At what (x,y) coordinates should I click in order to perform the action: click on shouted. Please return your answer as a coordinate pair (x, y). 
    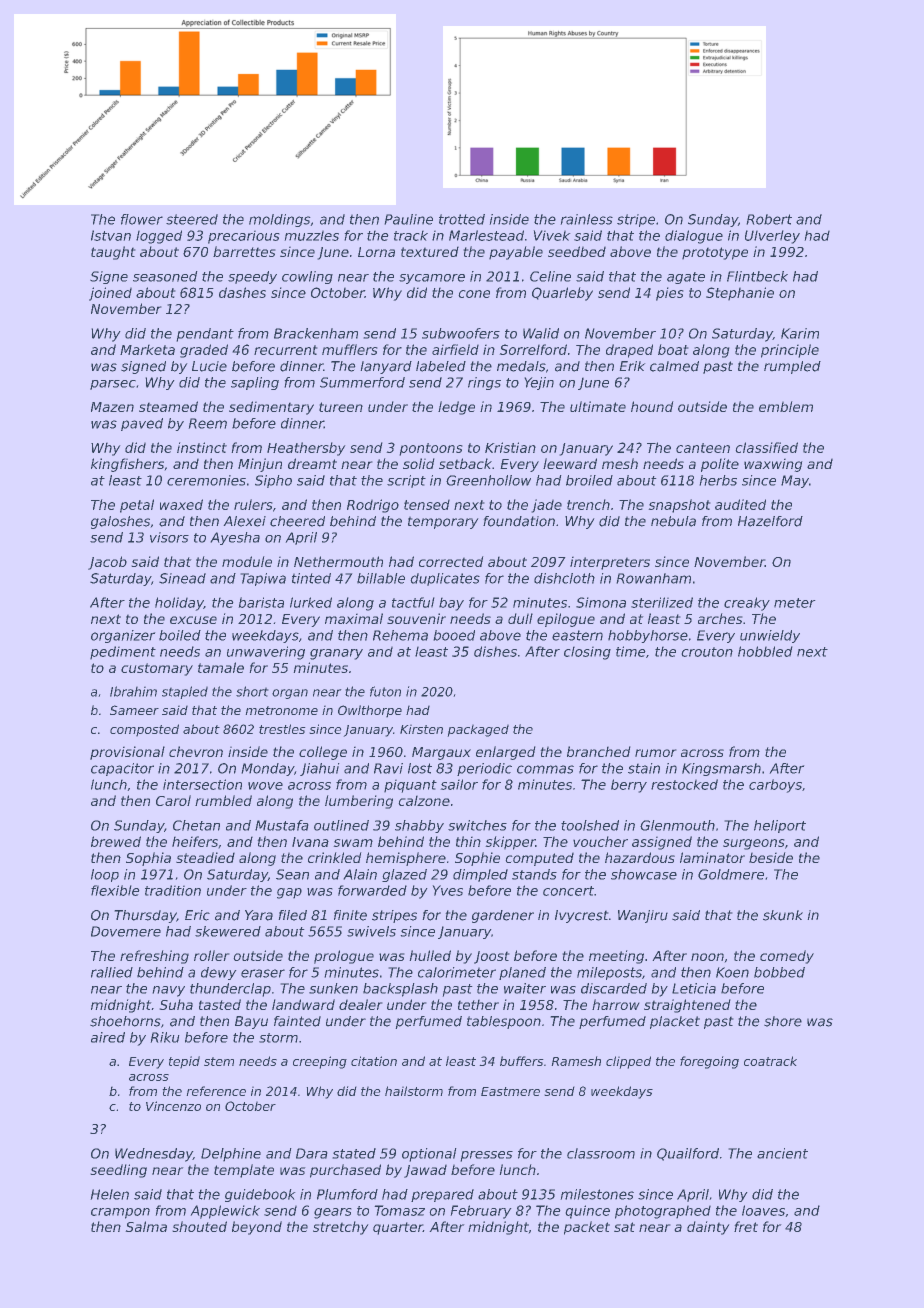
    Looking at the image, I should click on (200, 1226).
